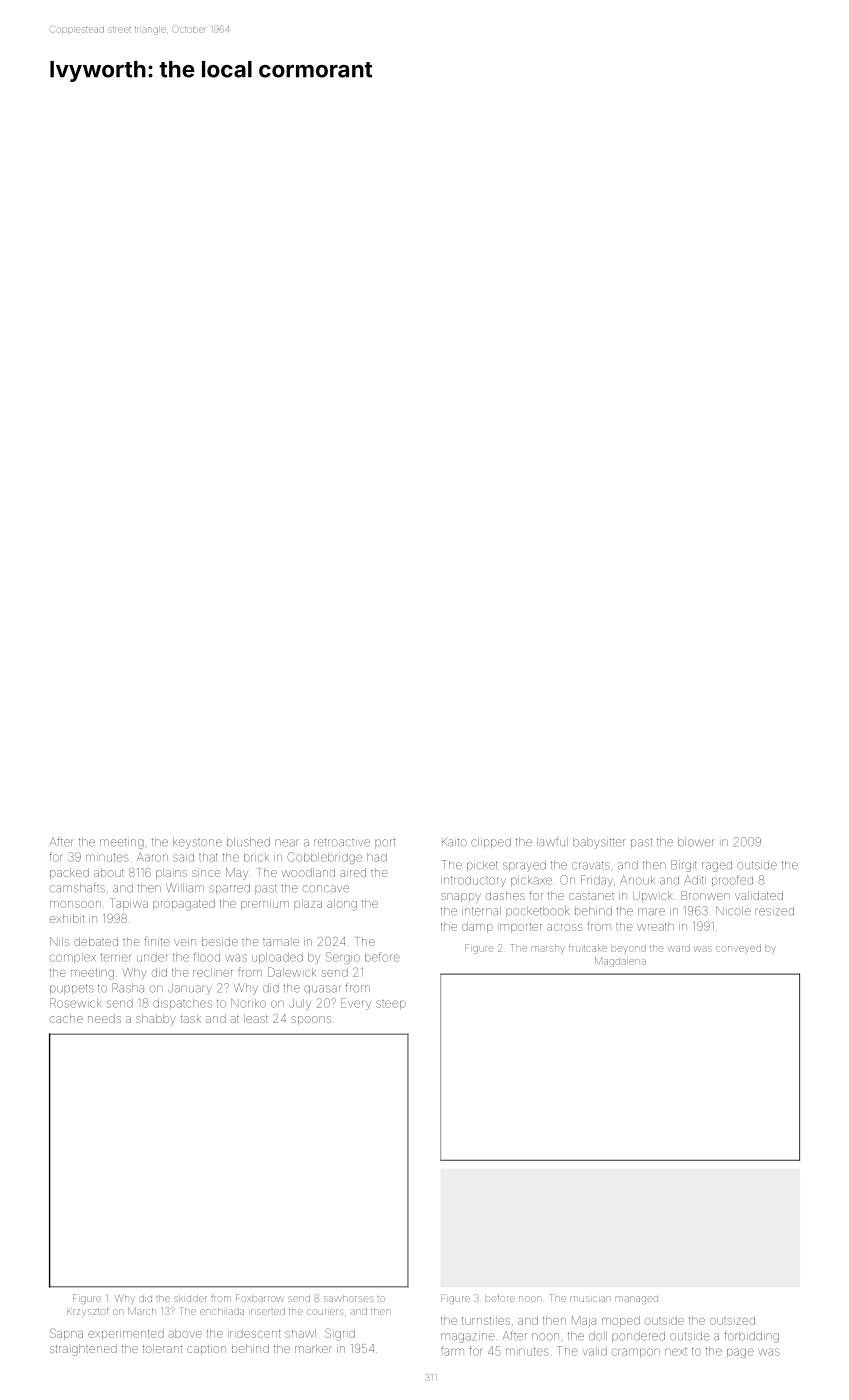 This page has width=849, height=1400. I want to click on steep, so click(391, 1005).
